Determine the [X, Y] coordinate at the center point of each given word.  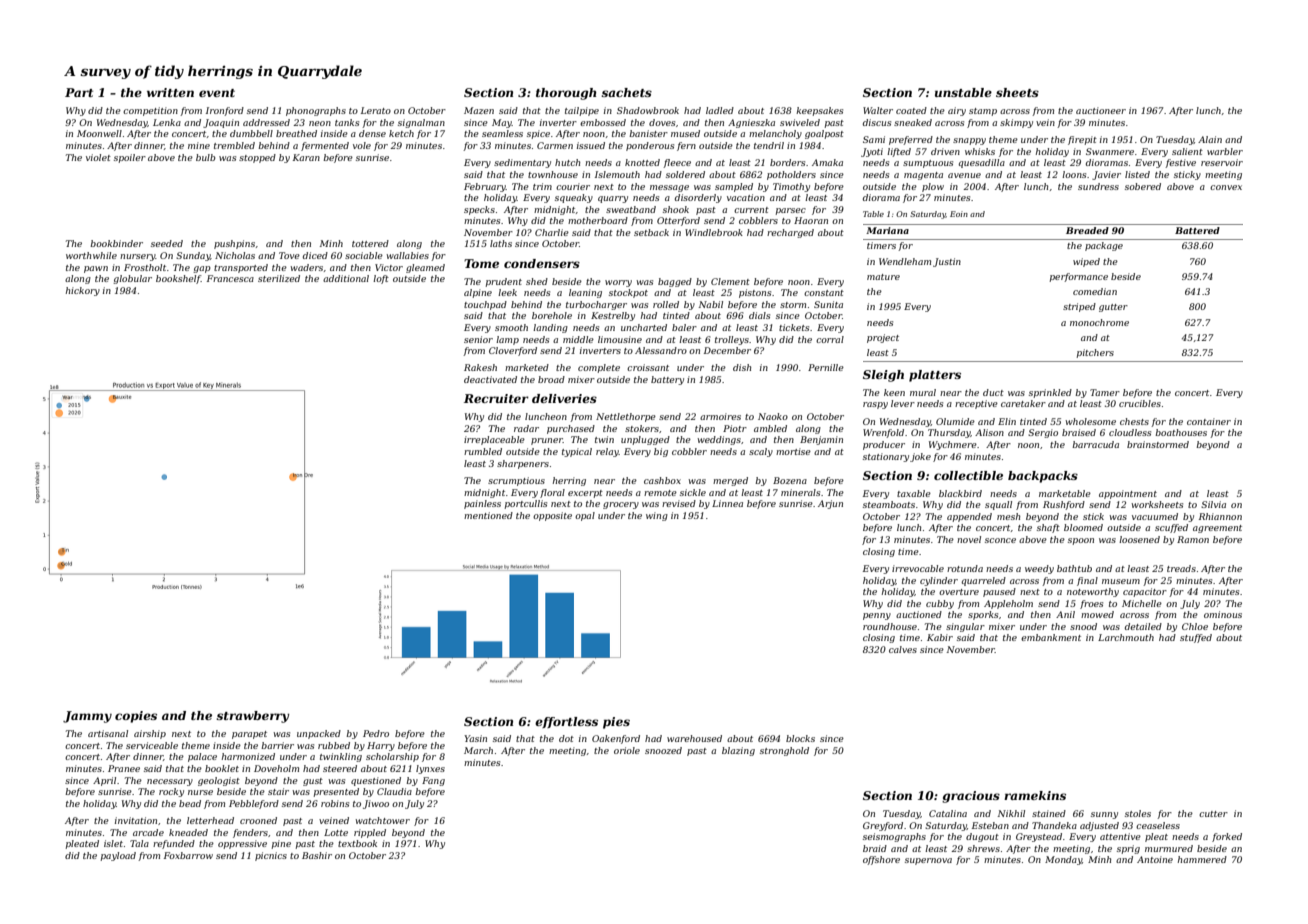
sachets [626, 92]
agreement [1217, 529]
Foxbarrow [188, 855]
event [217, 93]
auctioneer [1101, 110]
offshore [881, 860]
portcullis [525, 504]
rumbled [483, 451]
